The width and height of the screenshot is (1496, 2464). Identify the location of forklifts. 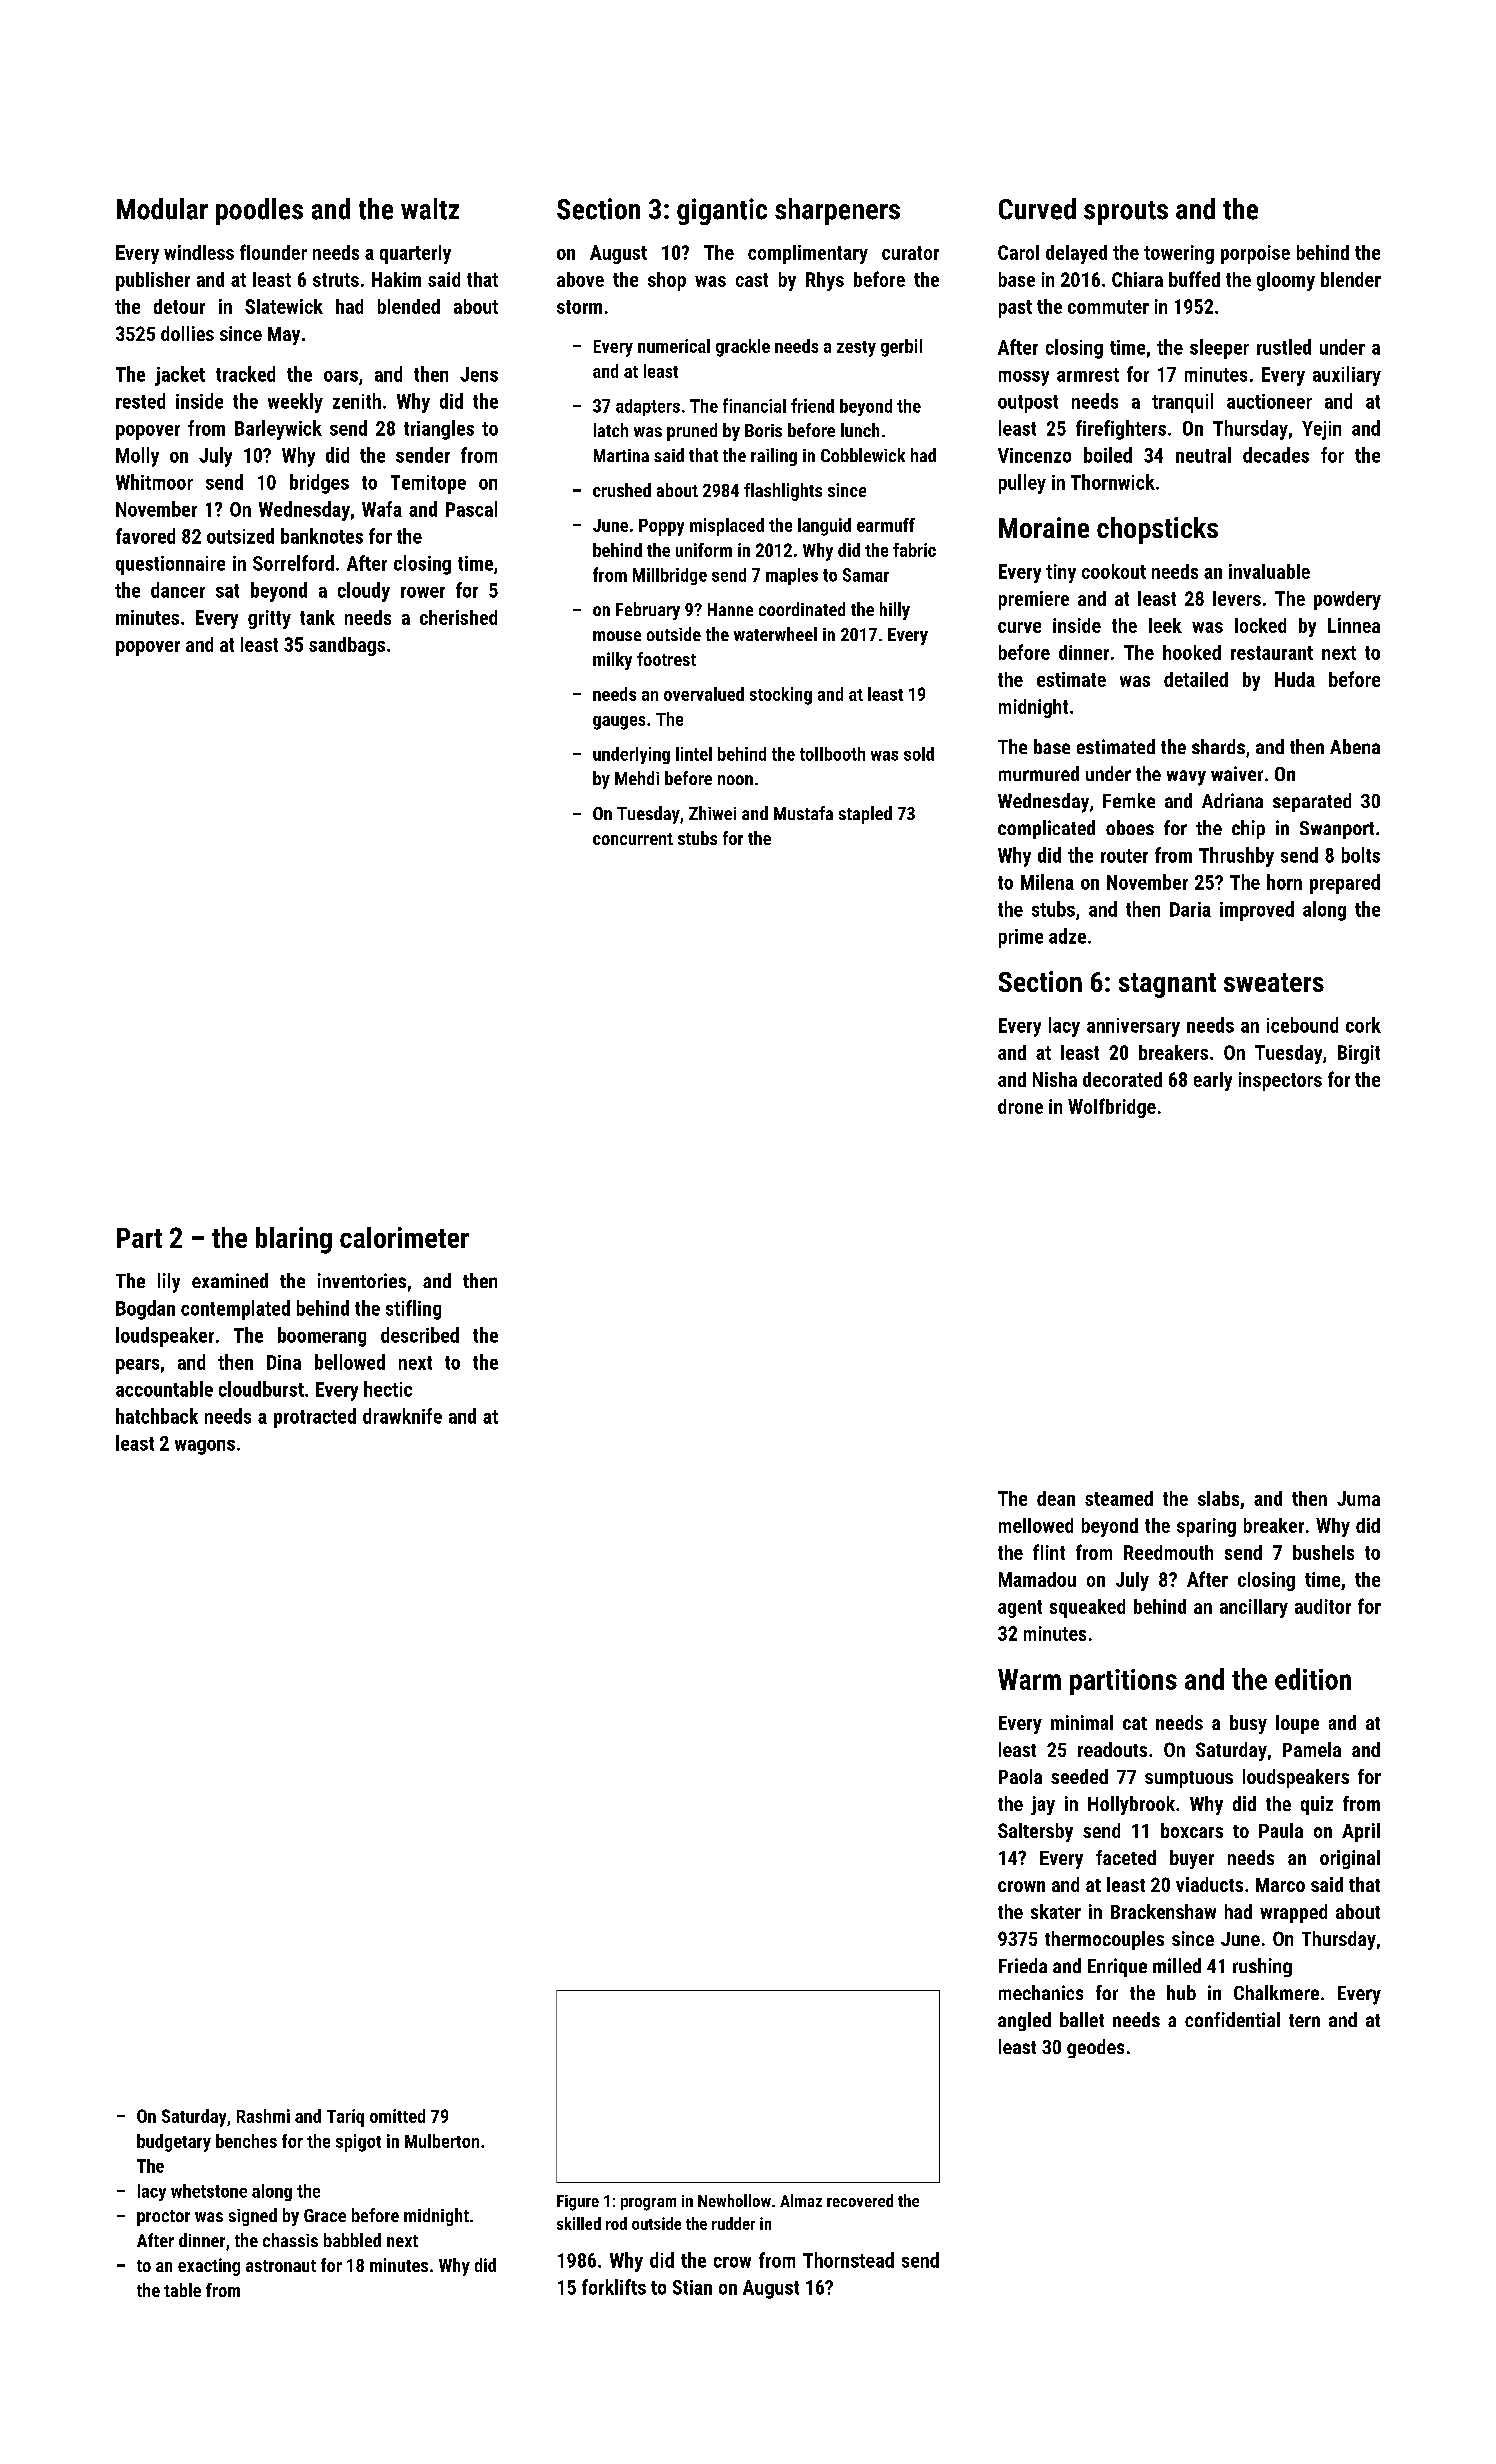
(614, 2287).
